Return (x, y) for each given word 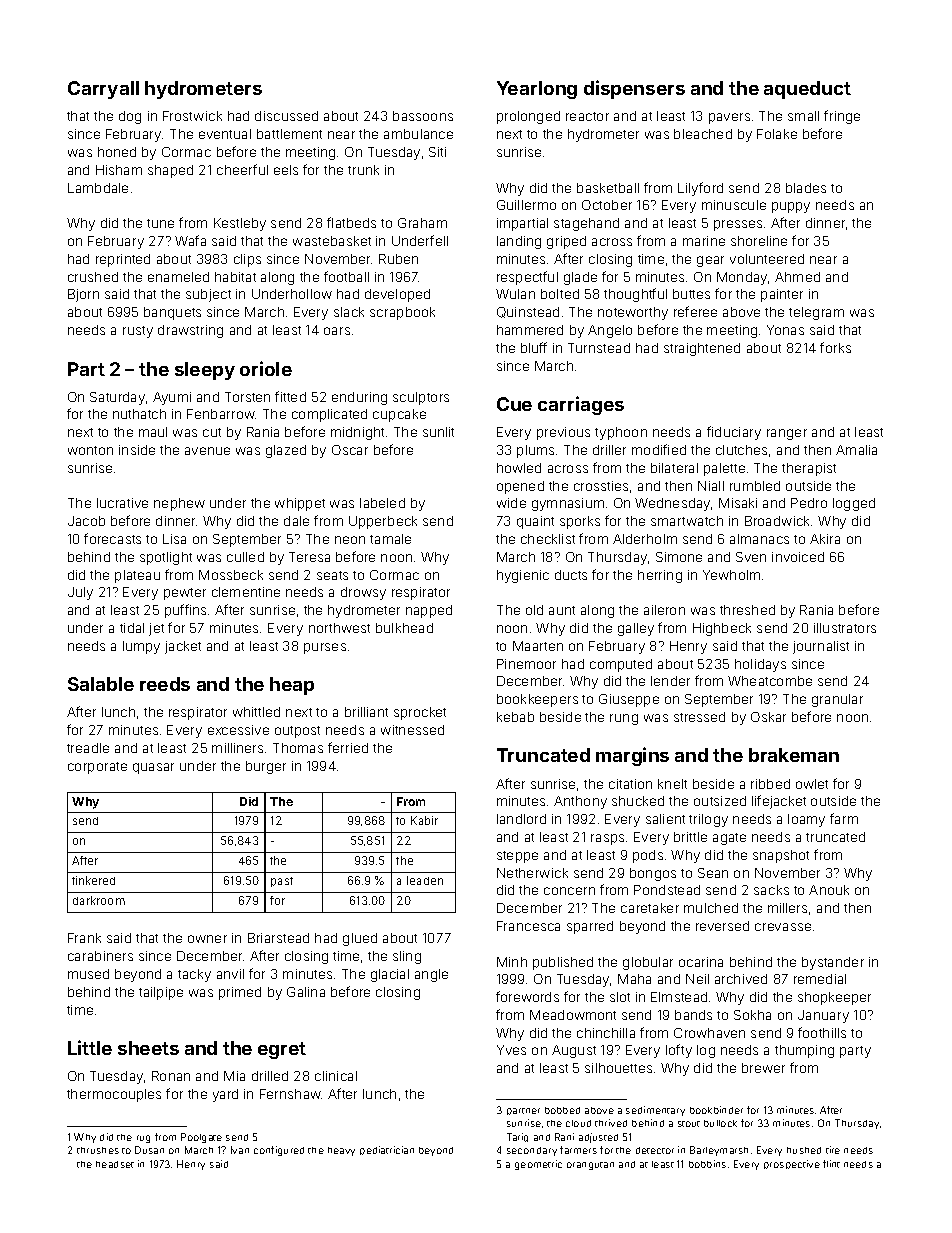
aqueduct (807, 90)
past (282, 882)
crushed (93, 277)
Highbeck (722, 629)
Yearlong (537, 90)
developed (397, 295)
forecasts (112, 538)
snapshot (781, 856)
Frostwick (192, 116)
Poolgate (201, 1138)
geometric (538, 1165)
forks (835, 347)
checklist (548, 539)
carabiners (100, 956)
